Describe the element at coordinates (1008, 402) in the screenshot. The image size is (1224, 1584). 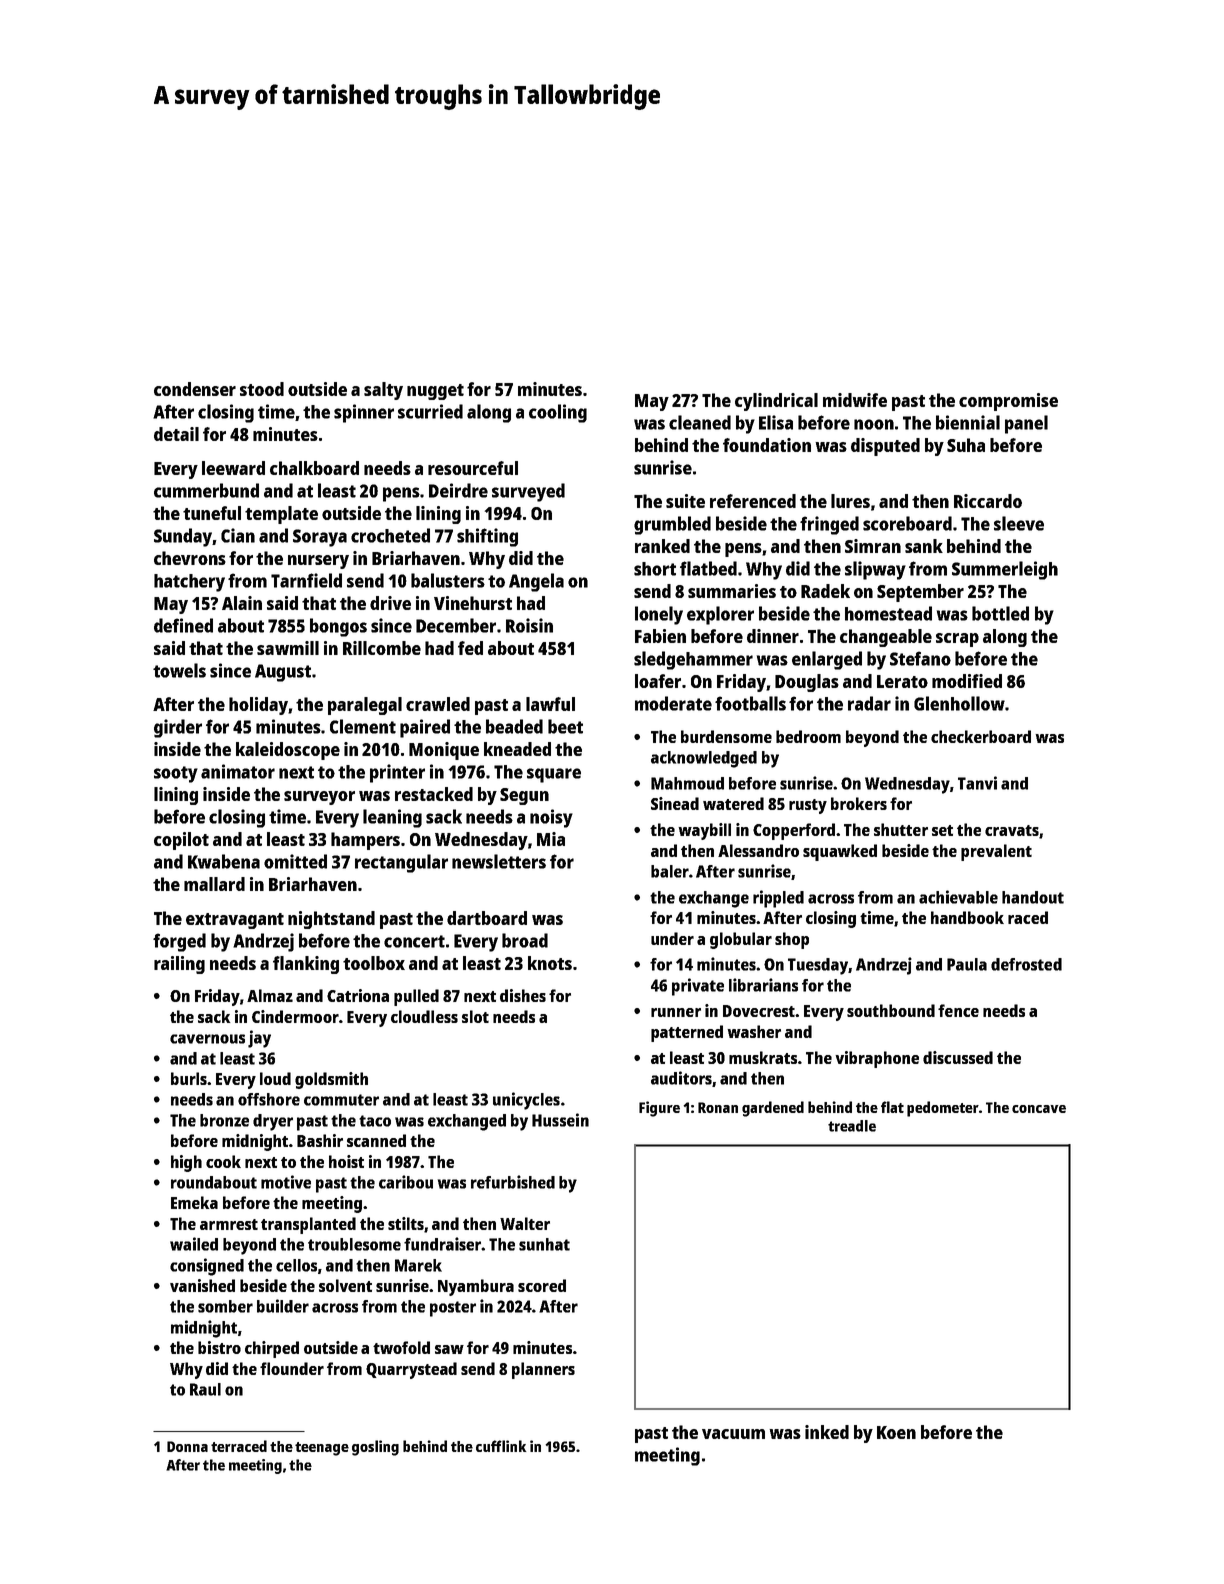
I see `compromise` at that location.
